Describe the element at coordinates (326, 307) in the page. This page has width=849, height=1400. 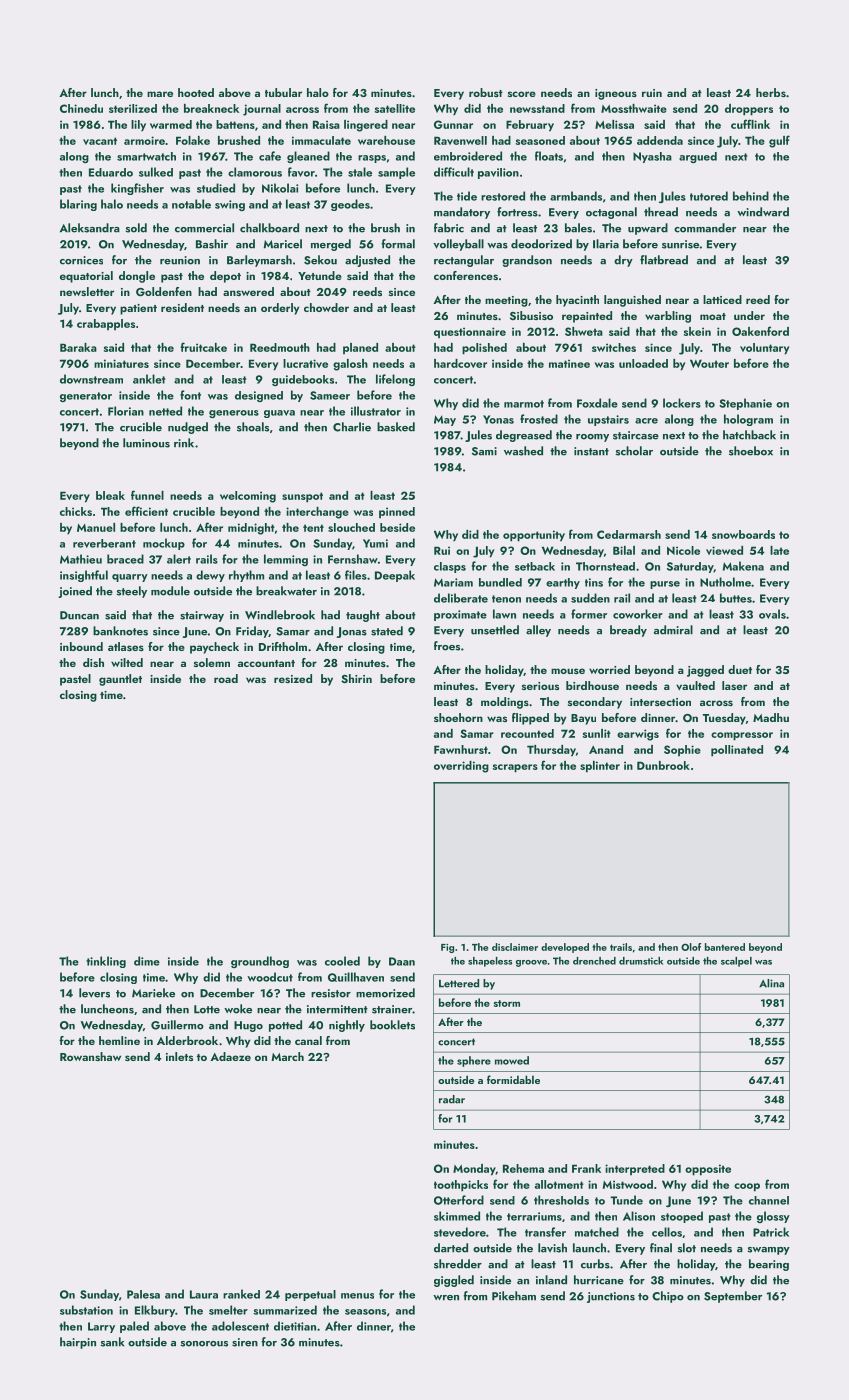
I see `chowder` at that location.
